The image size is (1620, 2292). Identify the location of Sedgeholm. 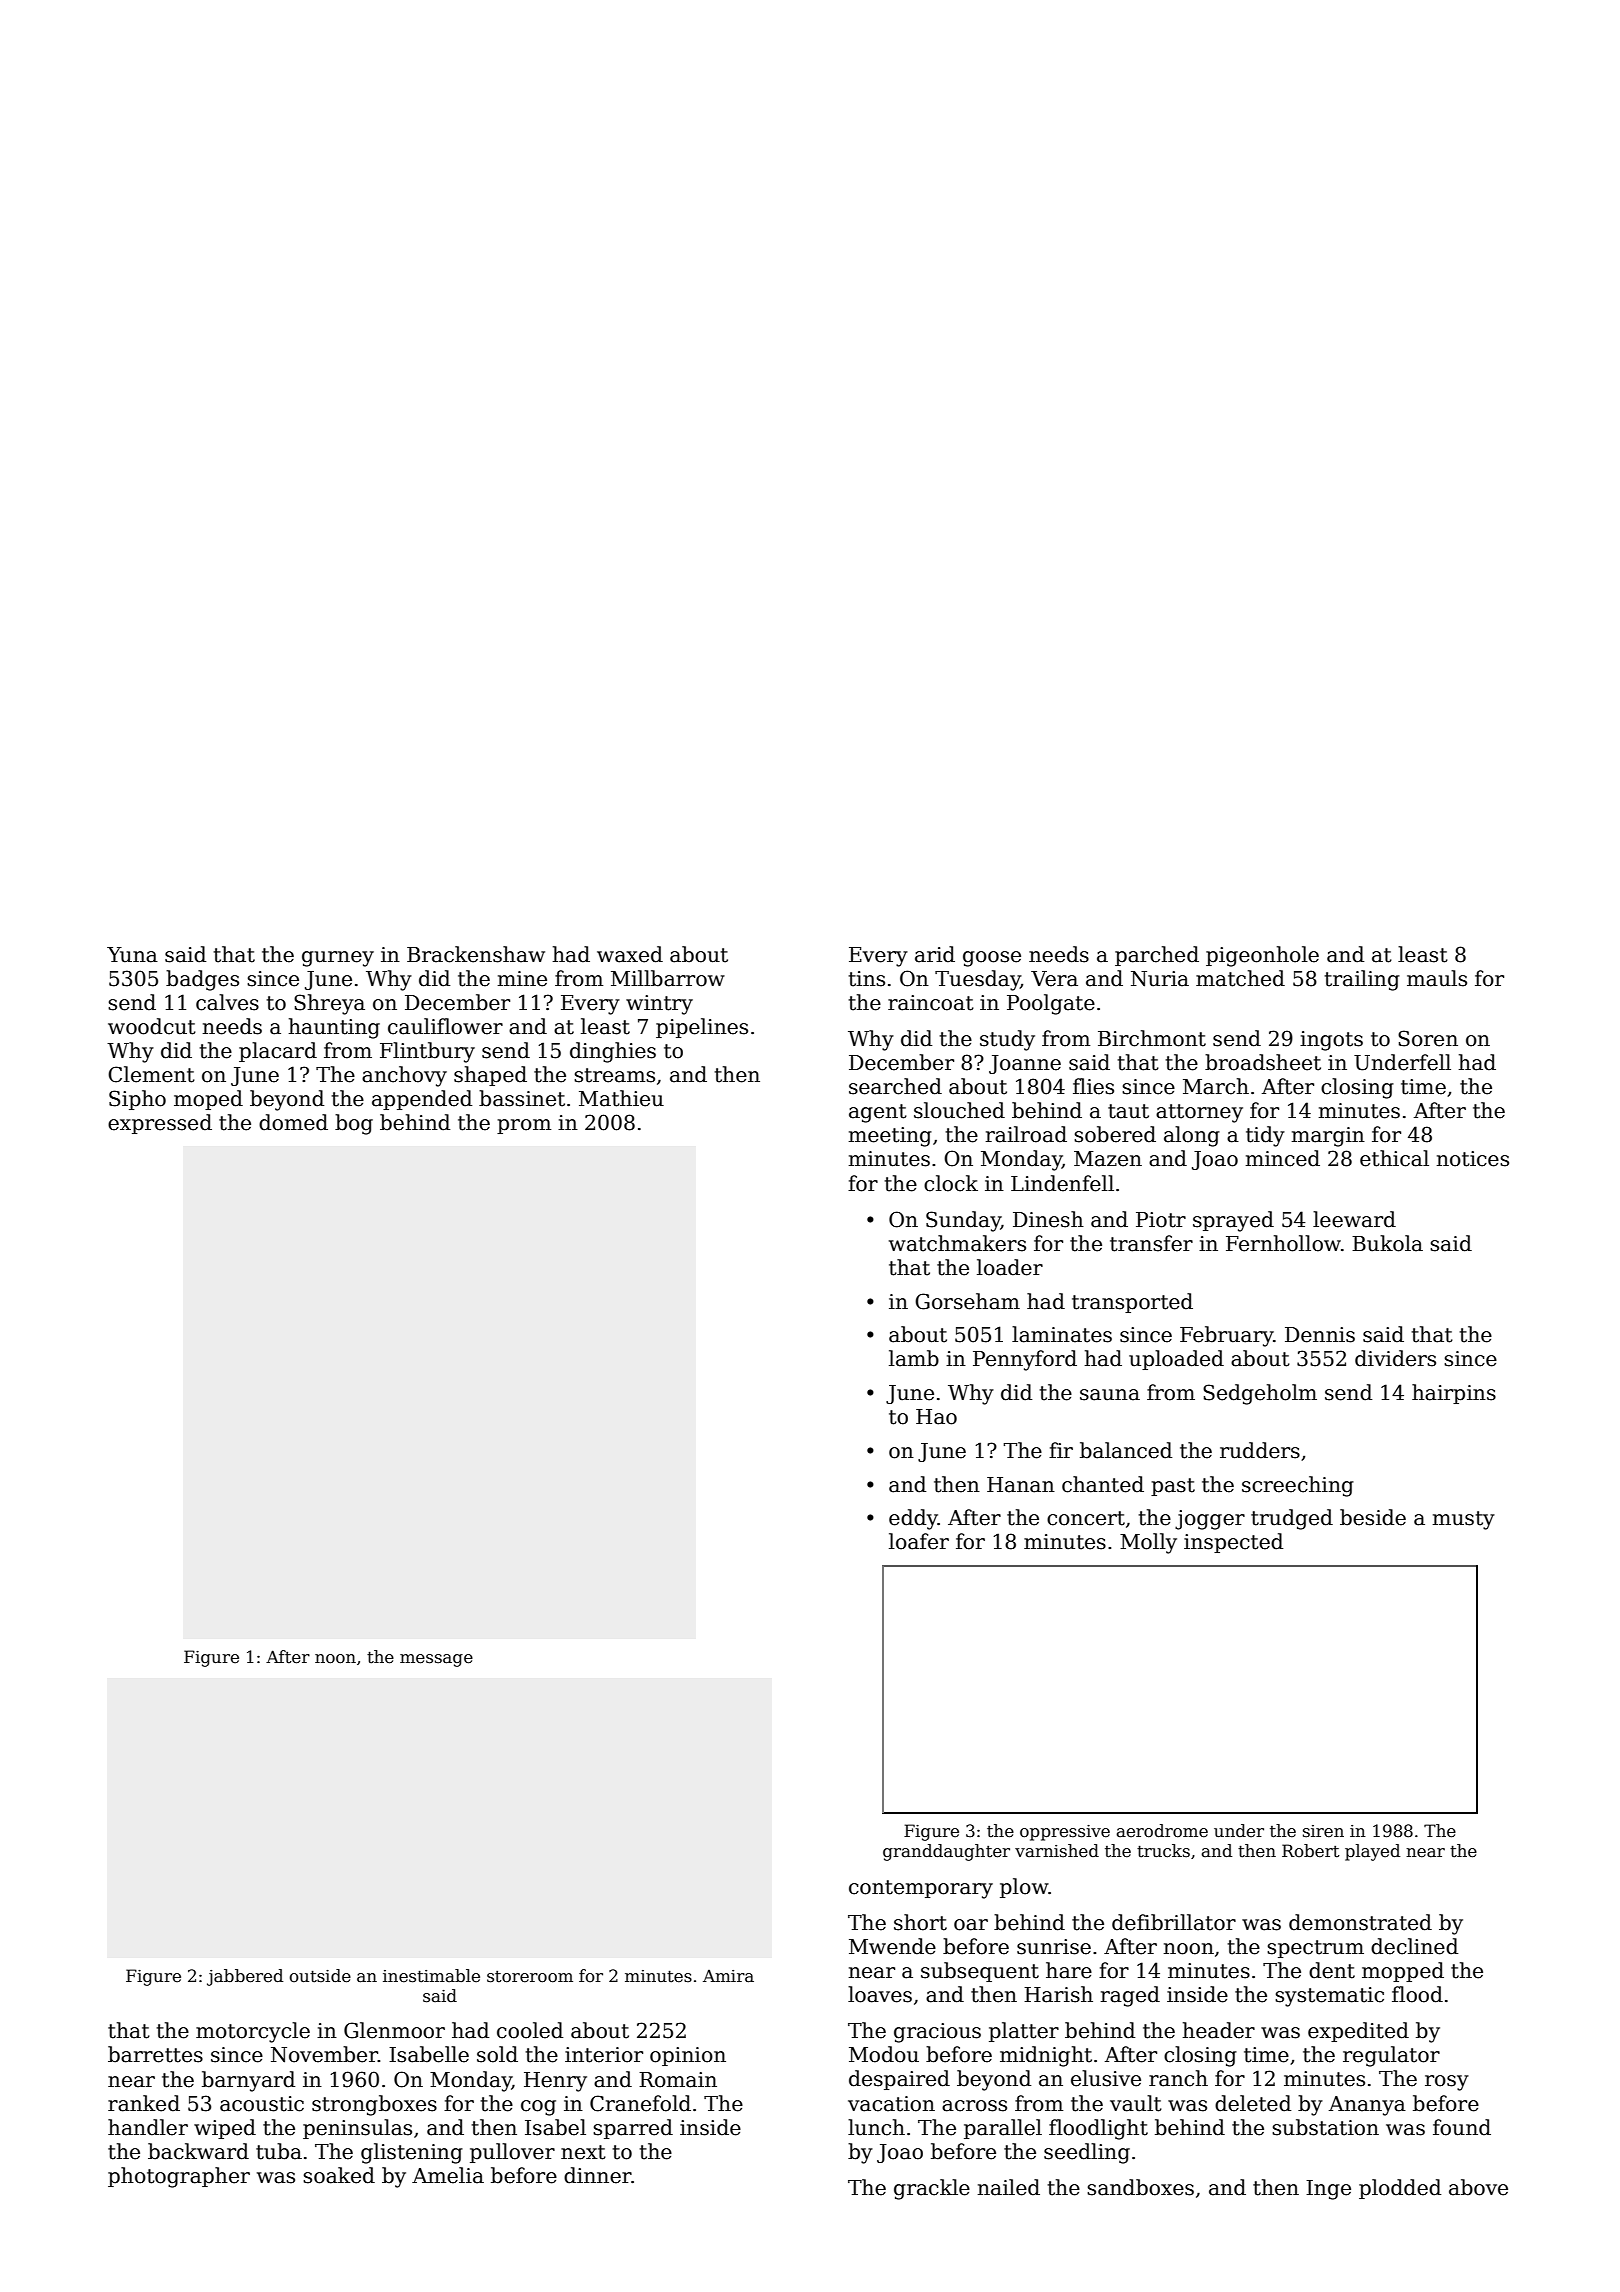
(1260, 1394).
